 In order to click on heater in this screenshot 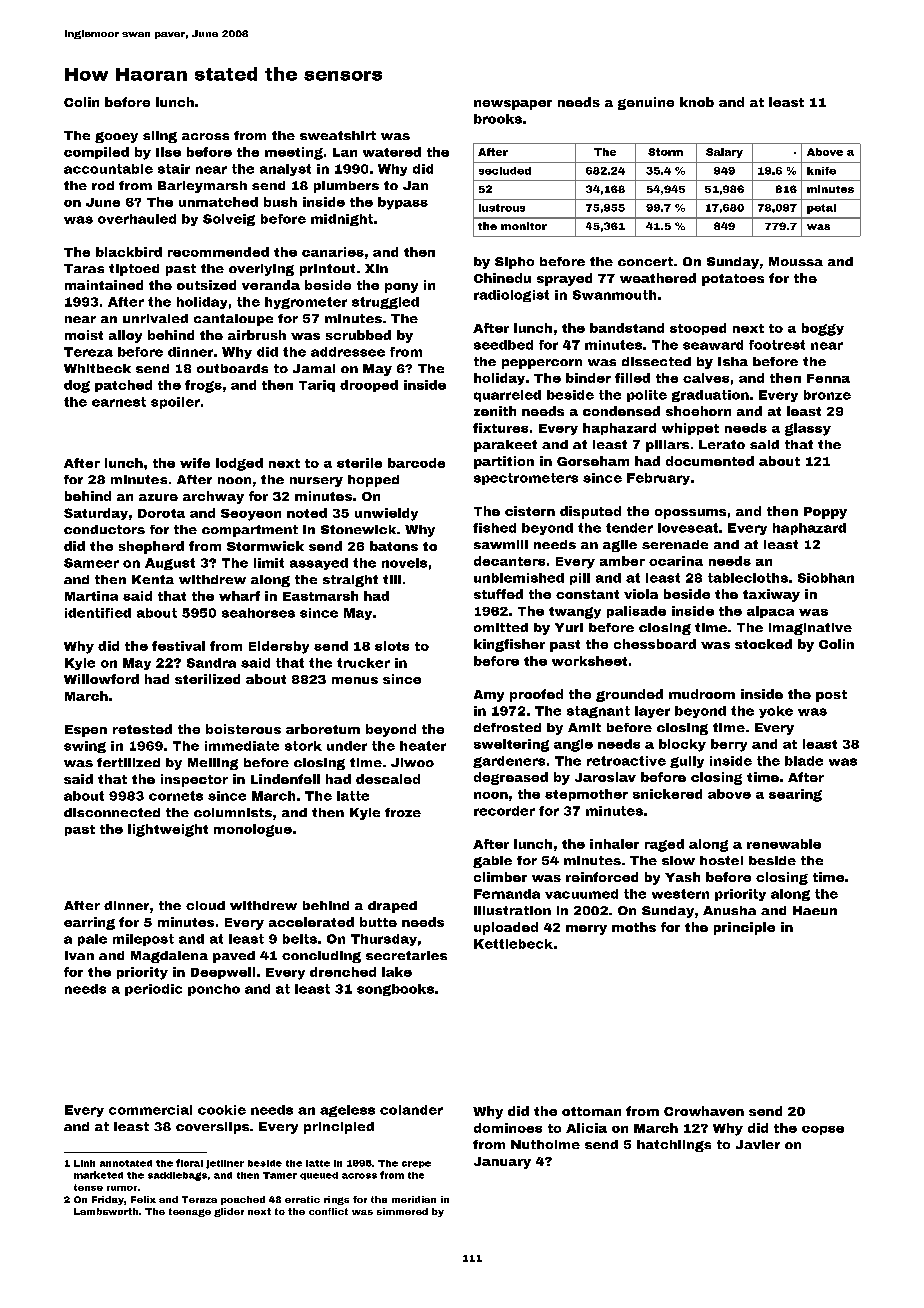, I will do `click(423, 746)`.
